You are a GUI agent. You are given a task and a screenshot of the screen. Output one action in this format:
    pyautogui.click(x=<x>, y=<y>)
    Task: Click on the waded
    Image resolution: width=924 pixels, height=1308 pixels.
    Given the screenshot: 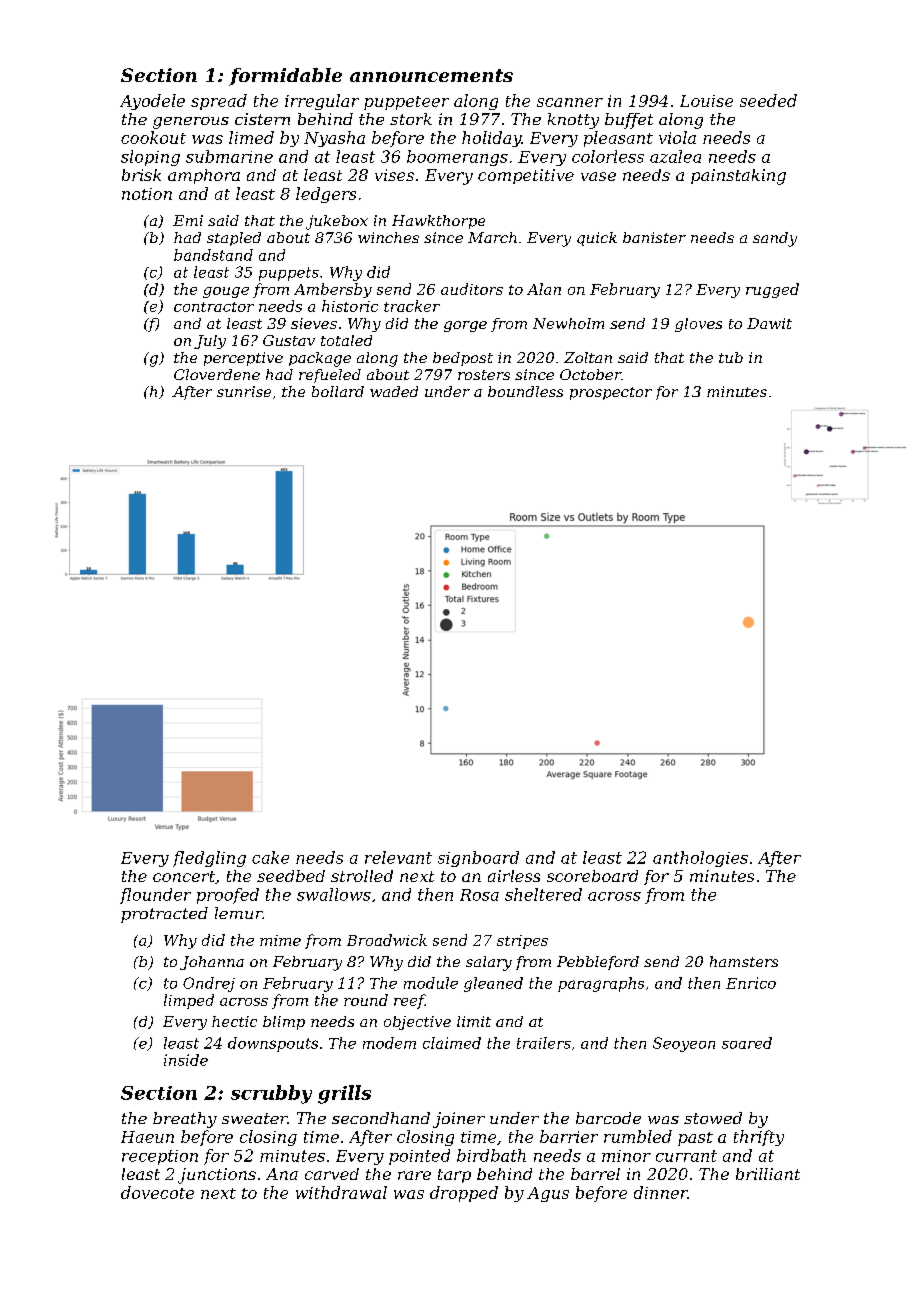 What is the action you would take?
    pyautogui.click(x=394, y=391)
